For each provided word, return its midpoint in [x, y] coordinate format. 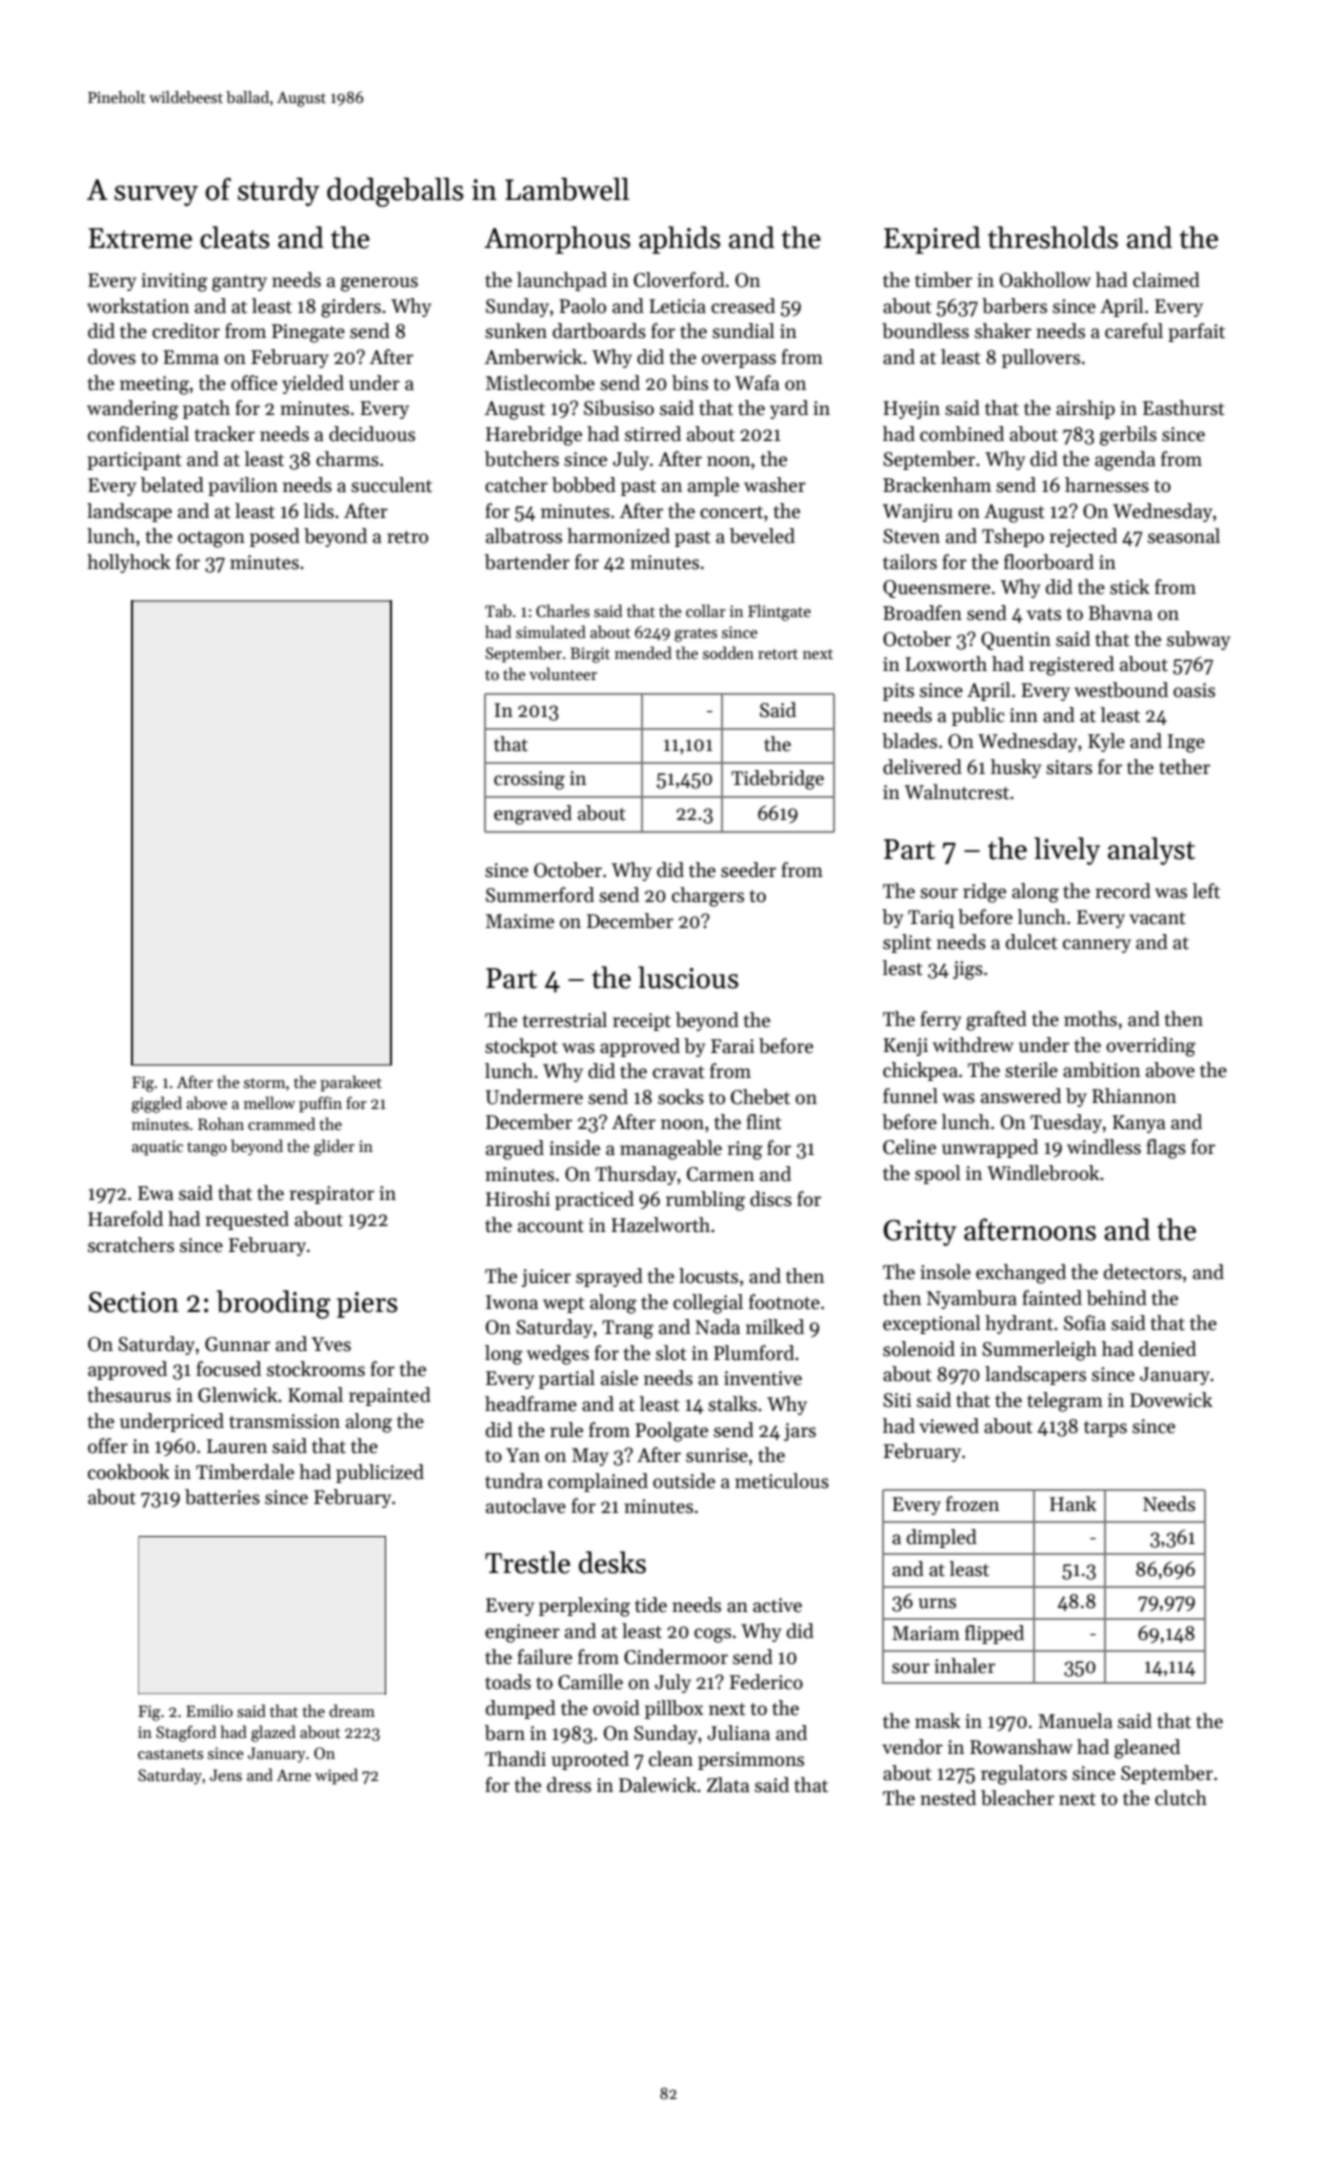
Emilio [209, 1710]
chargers [708, 897]
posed [275, 537]
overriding [1151, 1047]
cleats [234, 237]
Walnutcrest [957, 792]
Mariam [926, 1633]
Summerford [540, 895]
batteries [222, 1497]
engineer [522, 1633]
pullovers [1041, 358]
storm [264, 1083]
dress [569, 1785]
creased [743, 306]
